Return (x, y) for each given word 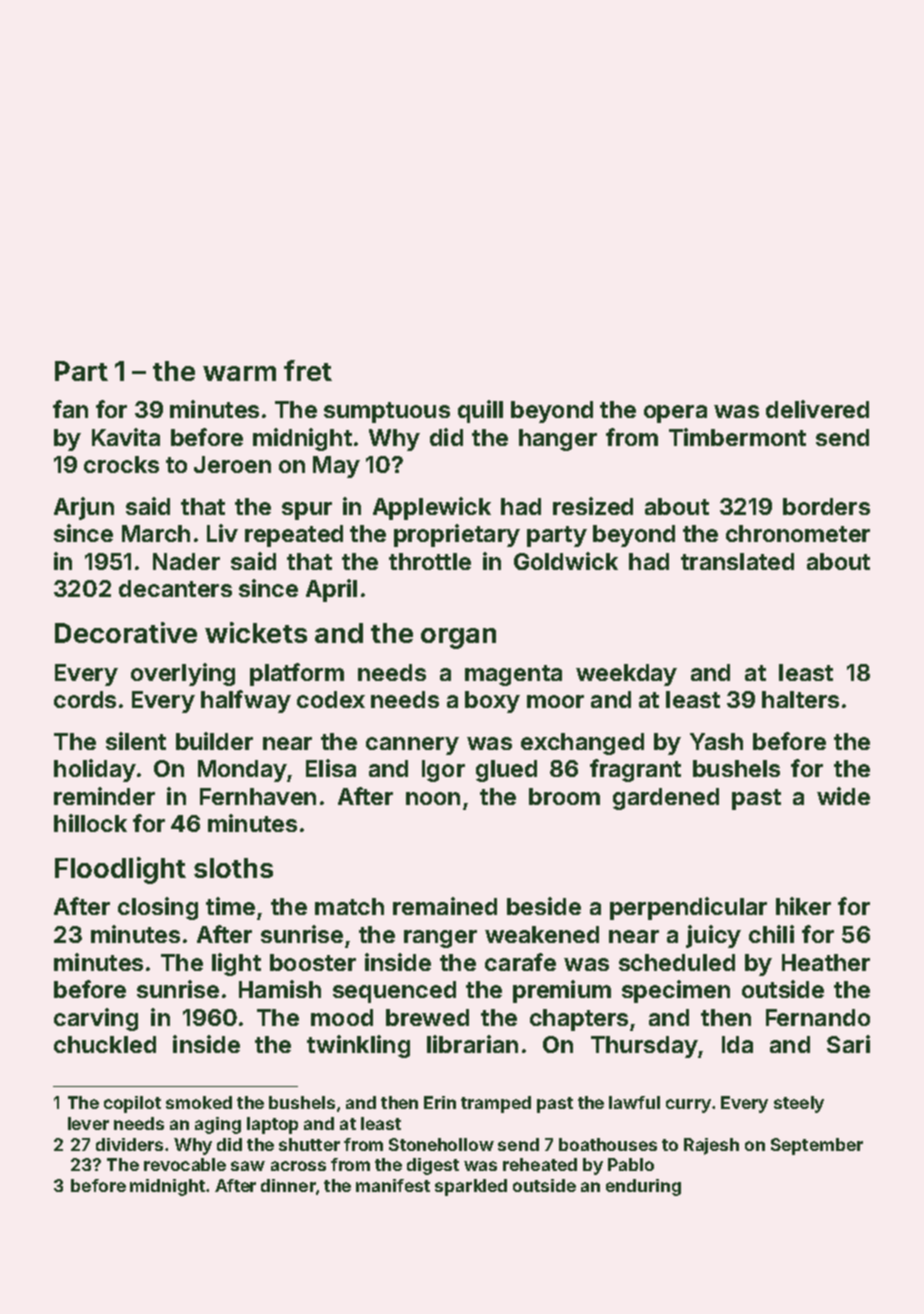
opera (675, 414)
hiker (803, 906)
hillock (90, 823)
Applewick (432, 508)
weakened (542, 934)
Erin (440, 1102)
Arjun (84, 508)
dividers (129, 1144)
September (817, 1146)
